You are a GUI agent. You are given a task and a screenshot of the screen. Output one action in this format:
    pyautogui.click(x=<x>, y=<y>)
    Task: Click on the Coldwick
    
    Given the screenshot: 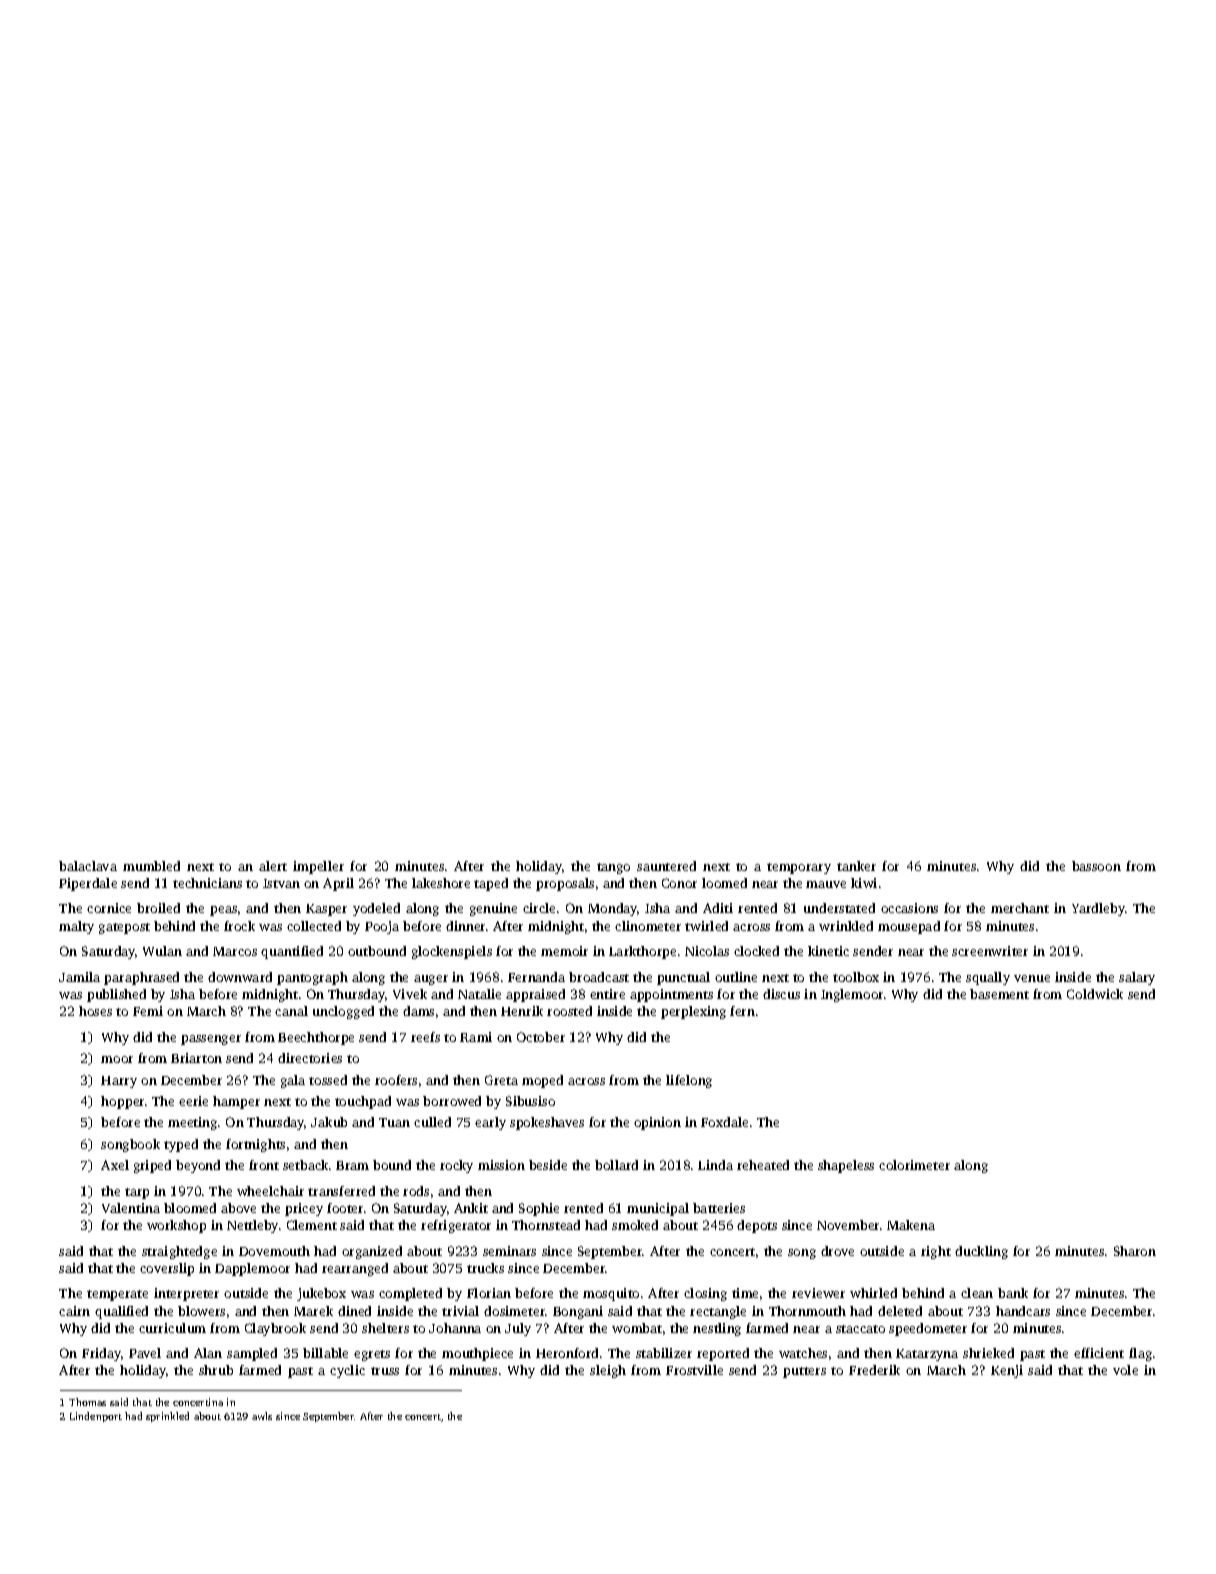 What is the action you would take?
    pyautogui.click(x=1095, y=994)
